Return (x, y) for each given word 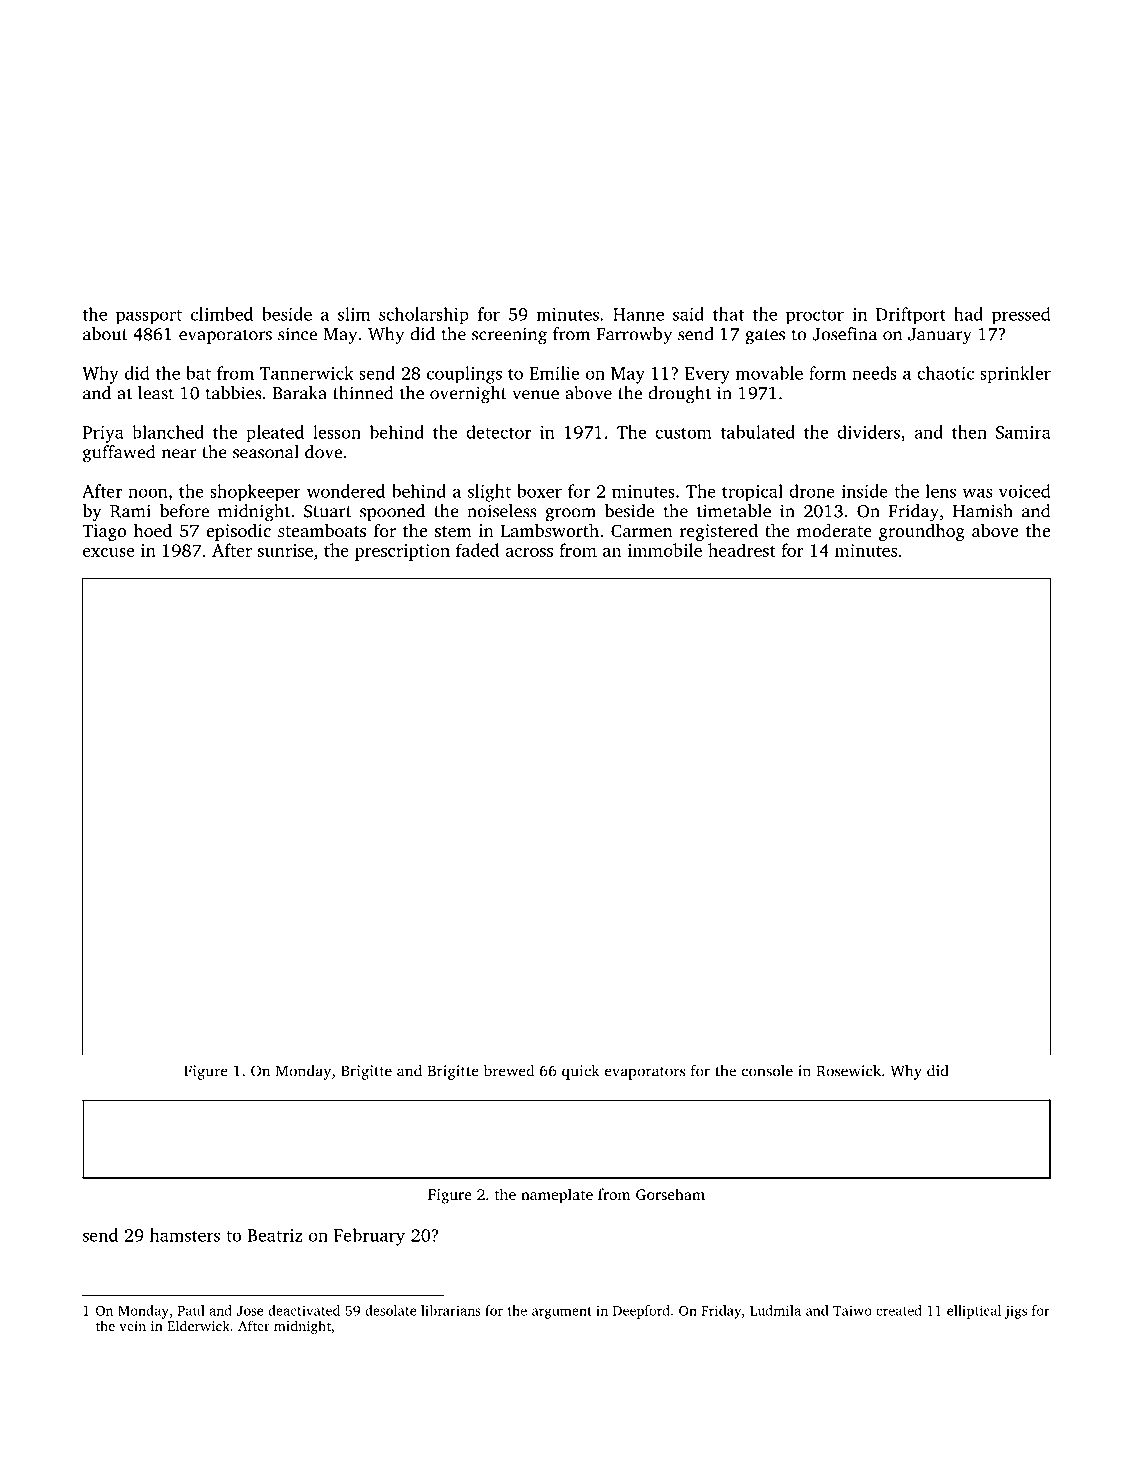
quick (580, 1072)
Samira (1023, 432)
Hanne (638, 314)
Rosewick (849, 1070)
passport (149, 317)
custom (683, 433)
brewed (509, 1071)
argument (562, 1313)
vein (132, 1326)
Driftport (911, 315)
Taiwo (852, 1310)
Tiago (104, 532)
